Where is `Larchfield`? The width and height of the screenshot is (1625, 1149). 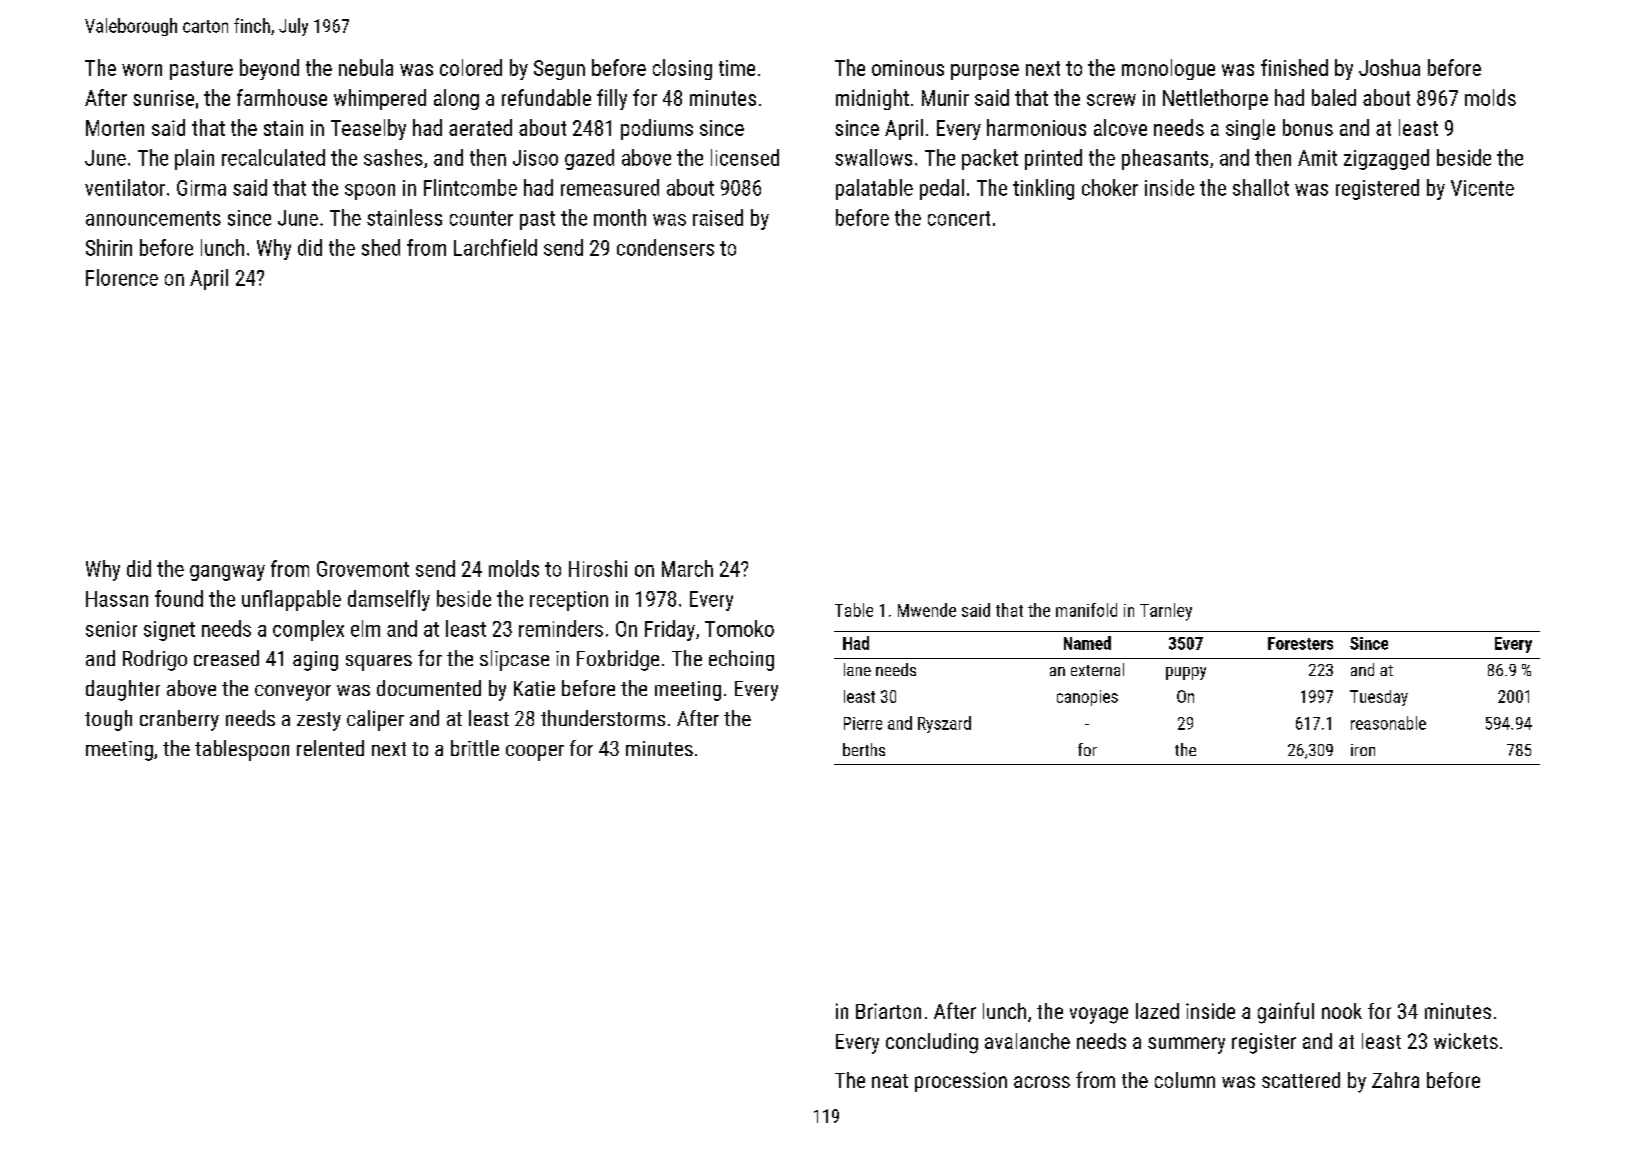 Larchfield is located at coordinates (495, 247).
